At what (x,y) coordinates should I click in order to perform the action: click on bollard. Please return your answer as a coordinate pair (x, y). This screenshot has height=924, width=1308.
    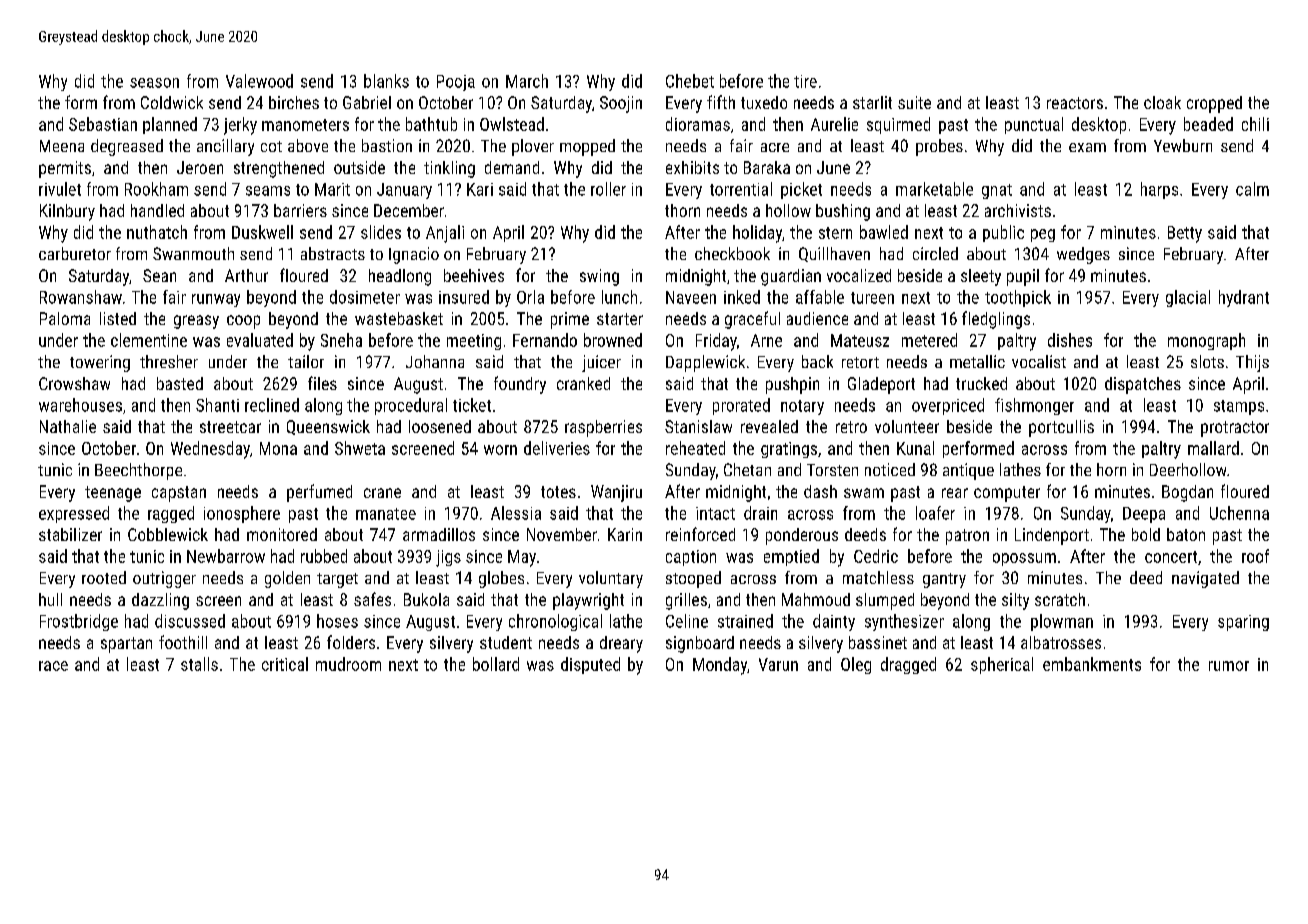
    Looking at the image, I should click on (496, 664).
